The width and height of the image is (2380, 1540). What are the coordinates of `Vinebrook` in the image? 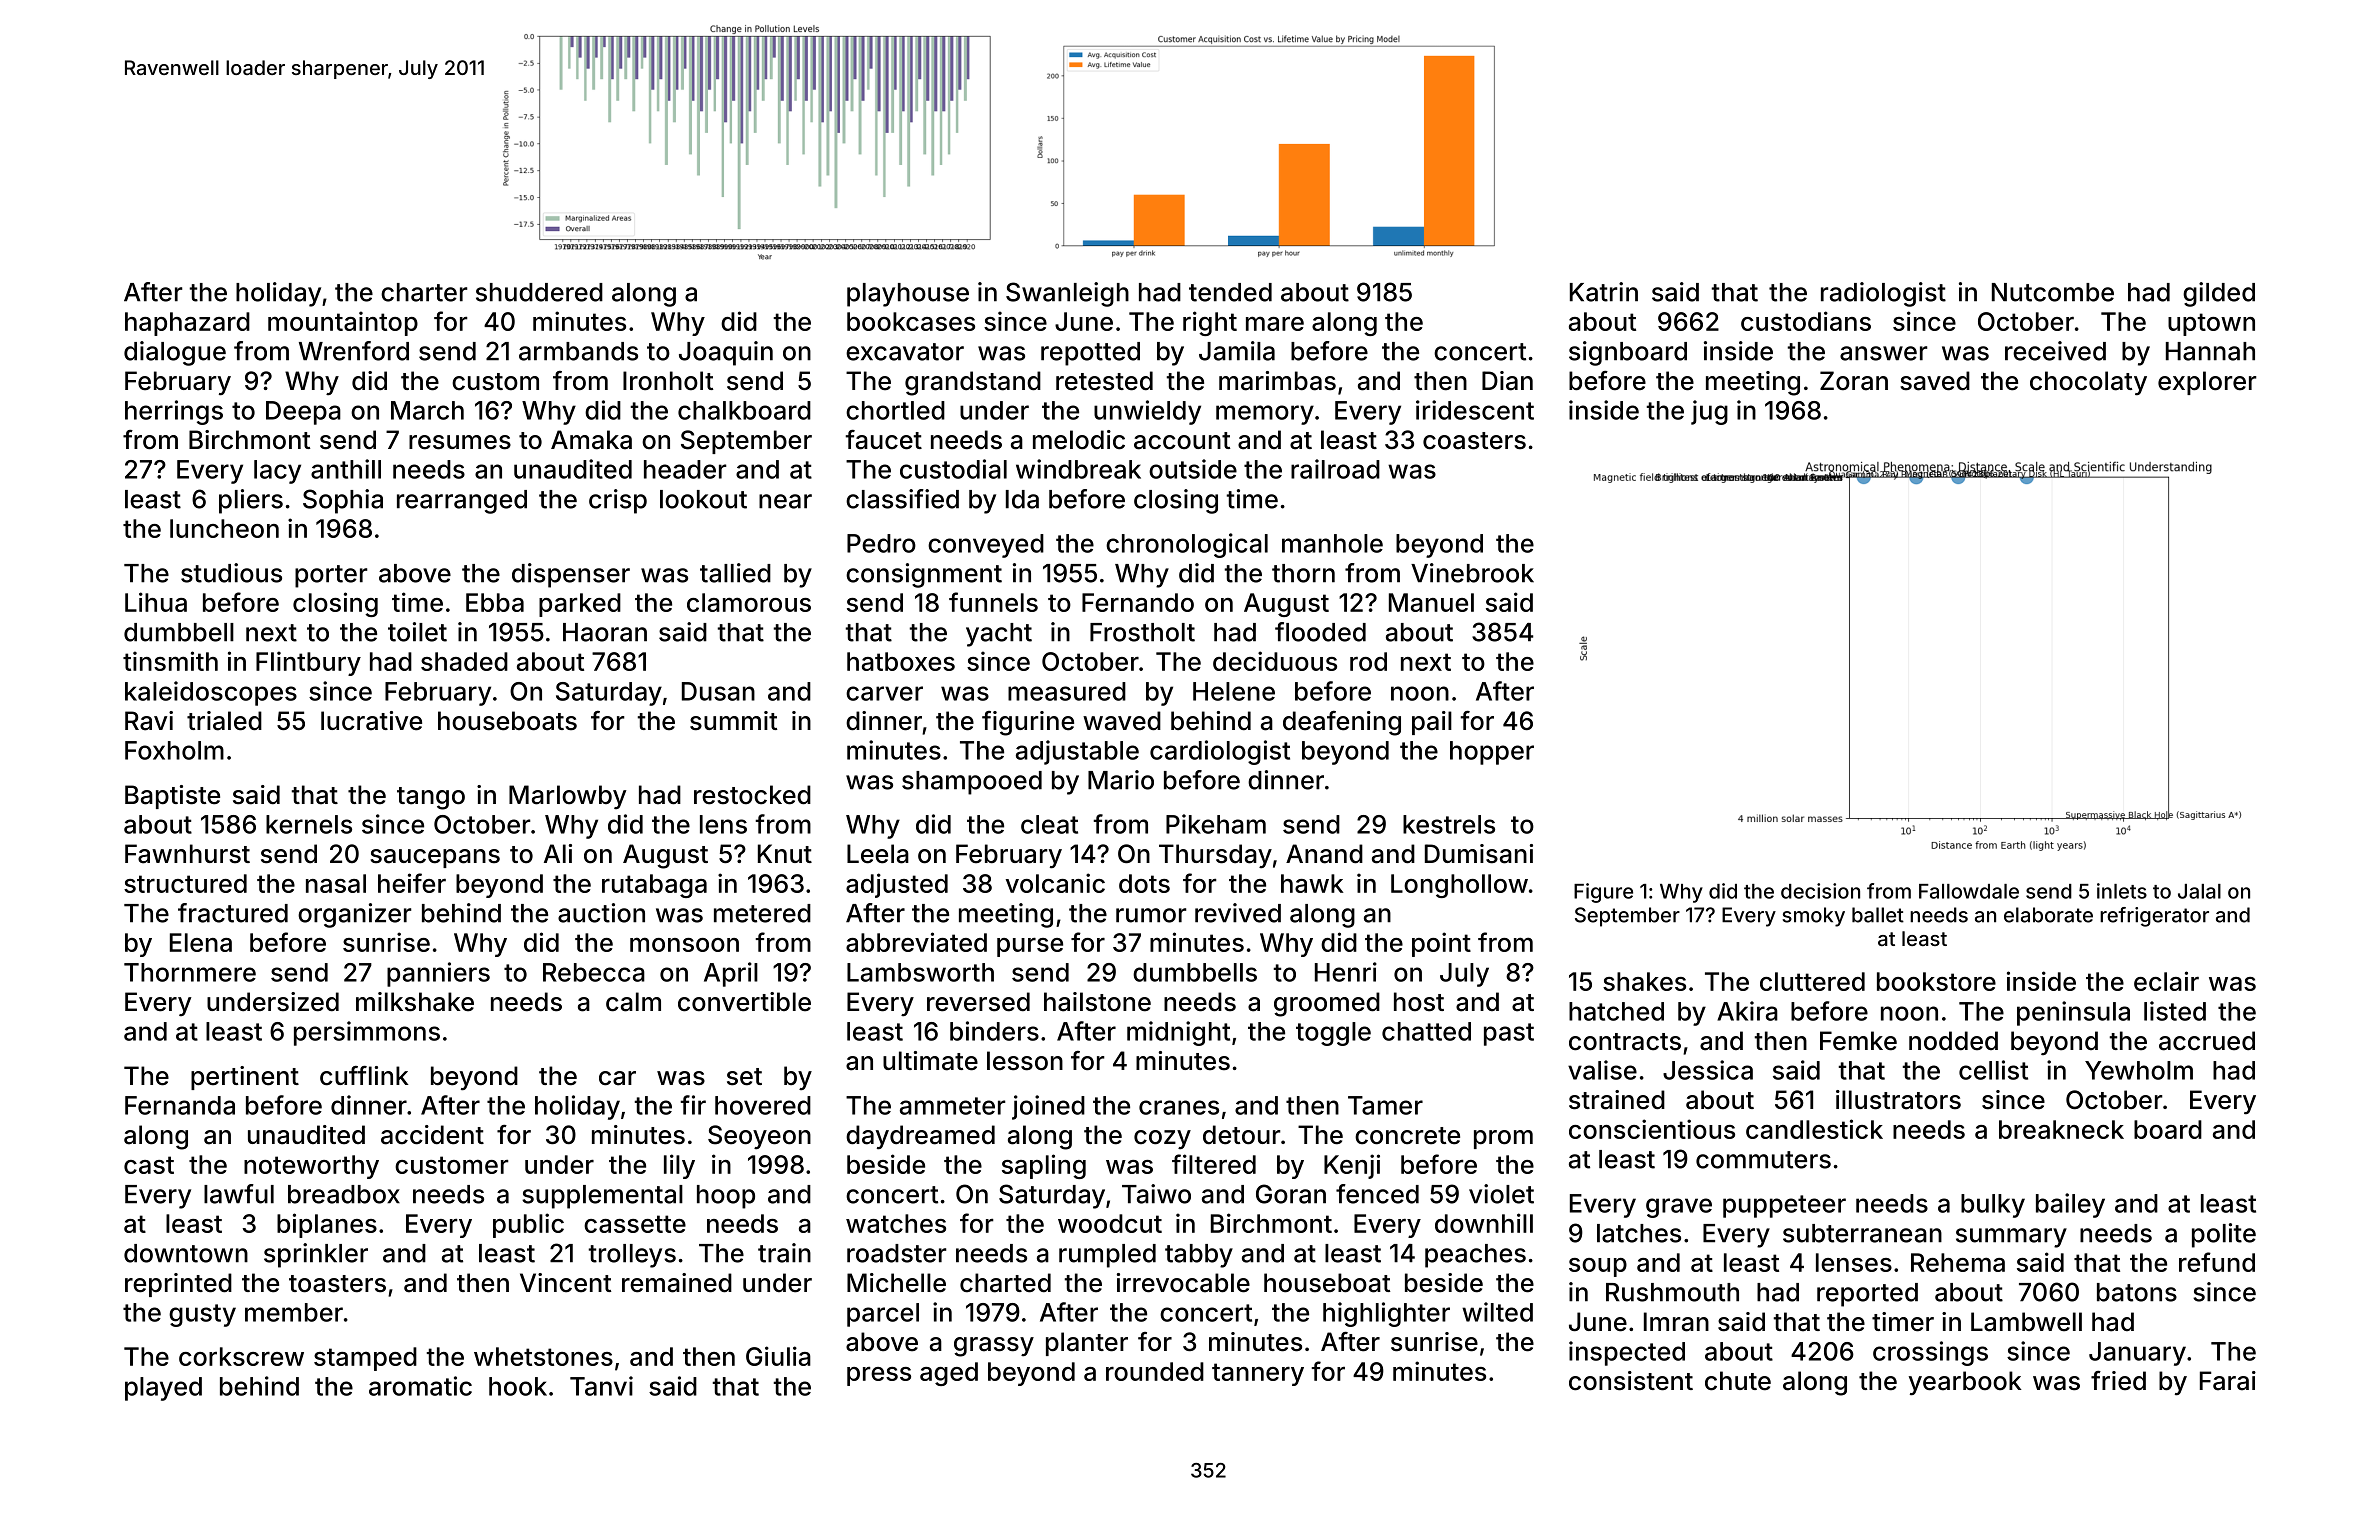 It's located at (1472, 573).
